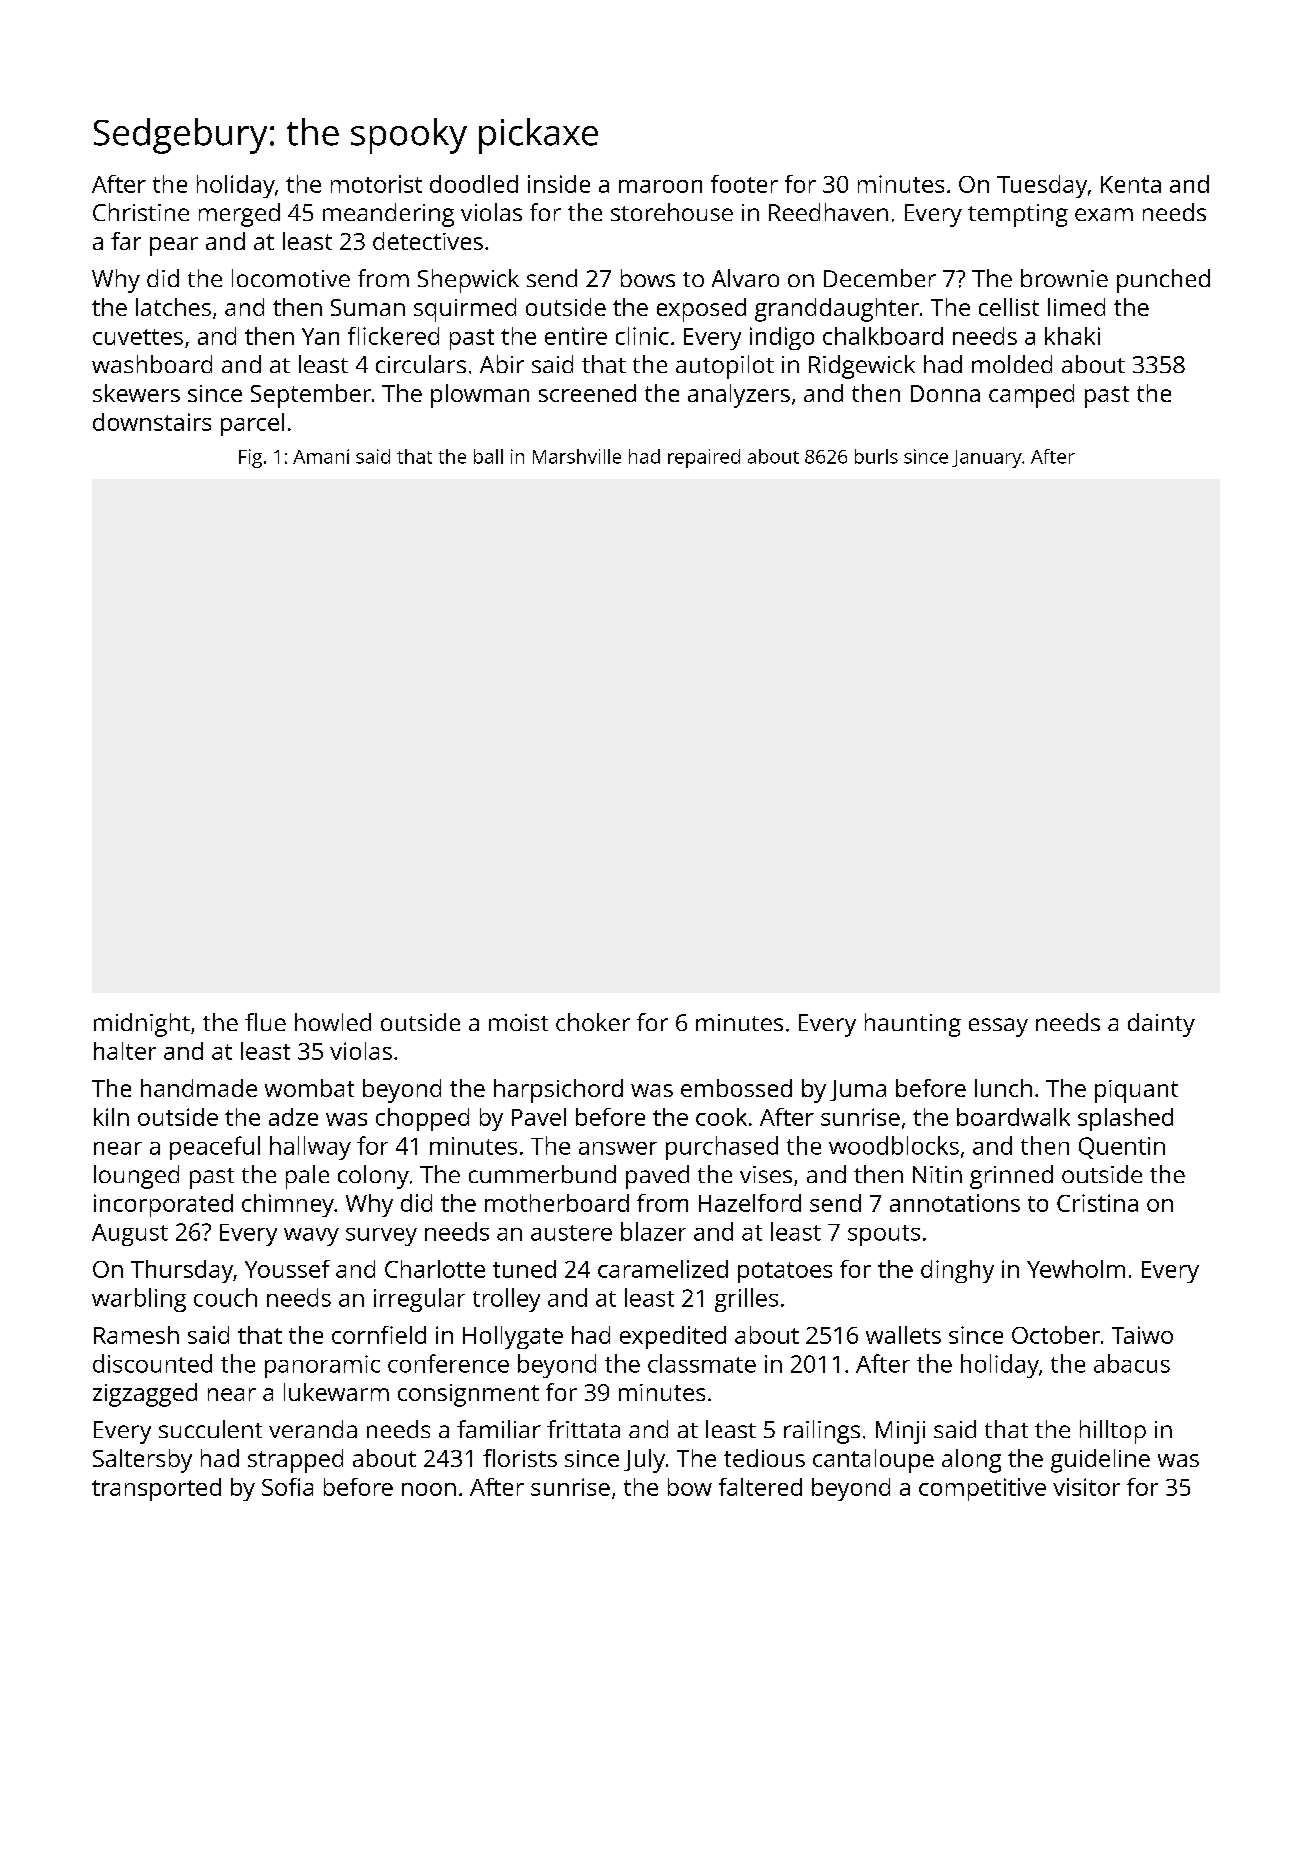 The height and width of the screenshot is (1856, 1312). Describe the element at coordinates (576, 336) in the screenshot. I see `entire` at that location.
